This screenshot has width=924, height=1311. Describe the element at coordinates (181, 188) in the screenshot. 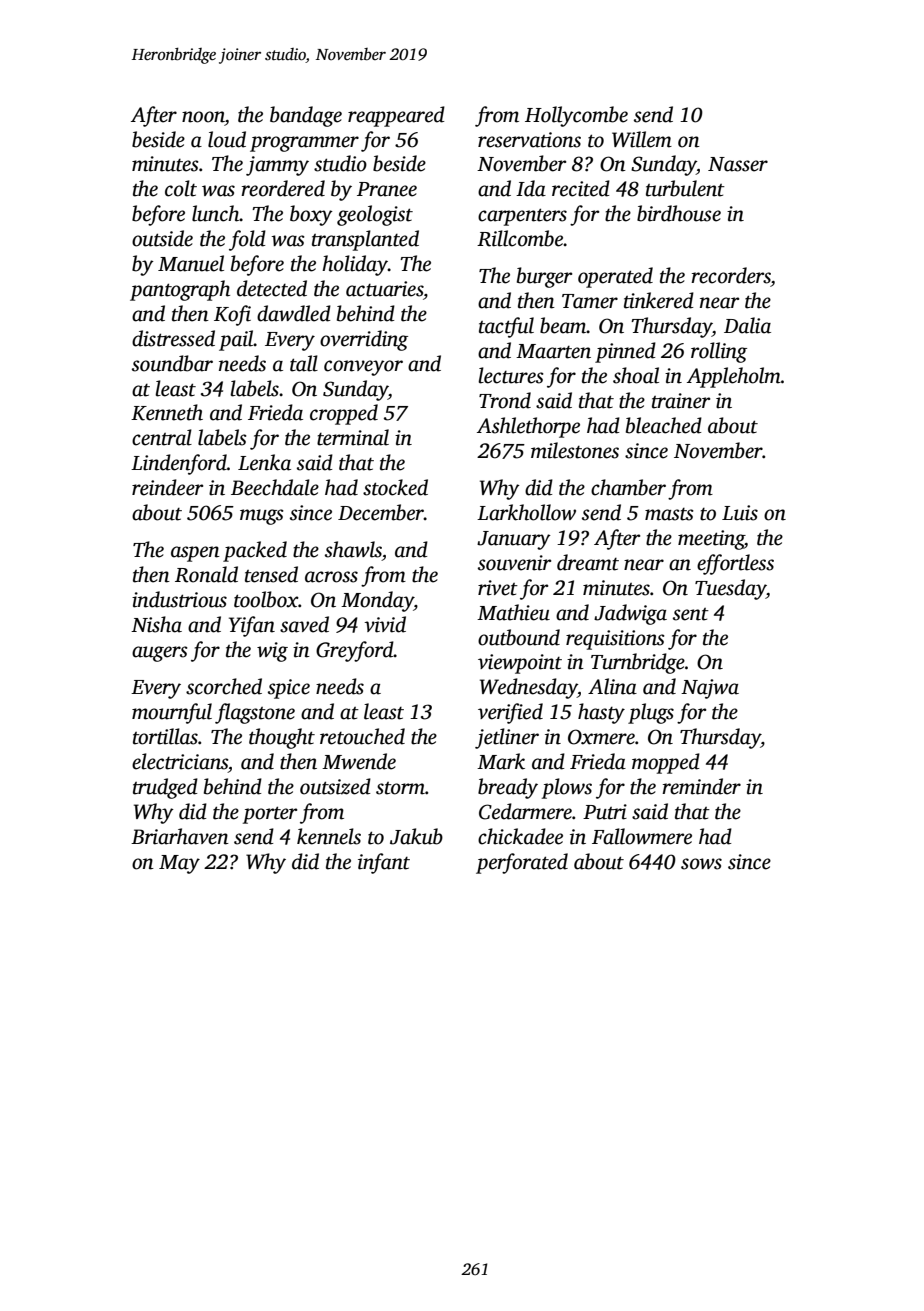

I see `colt` at that location.
